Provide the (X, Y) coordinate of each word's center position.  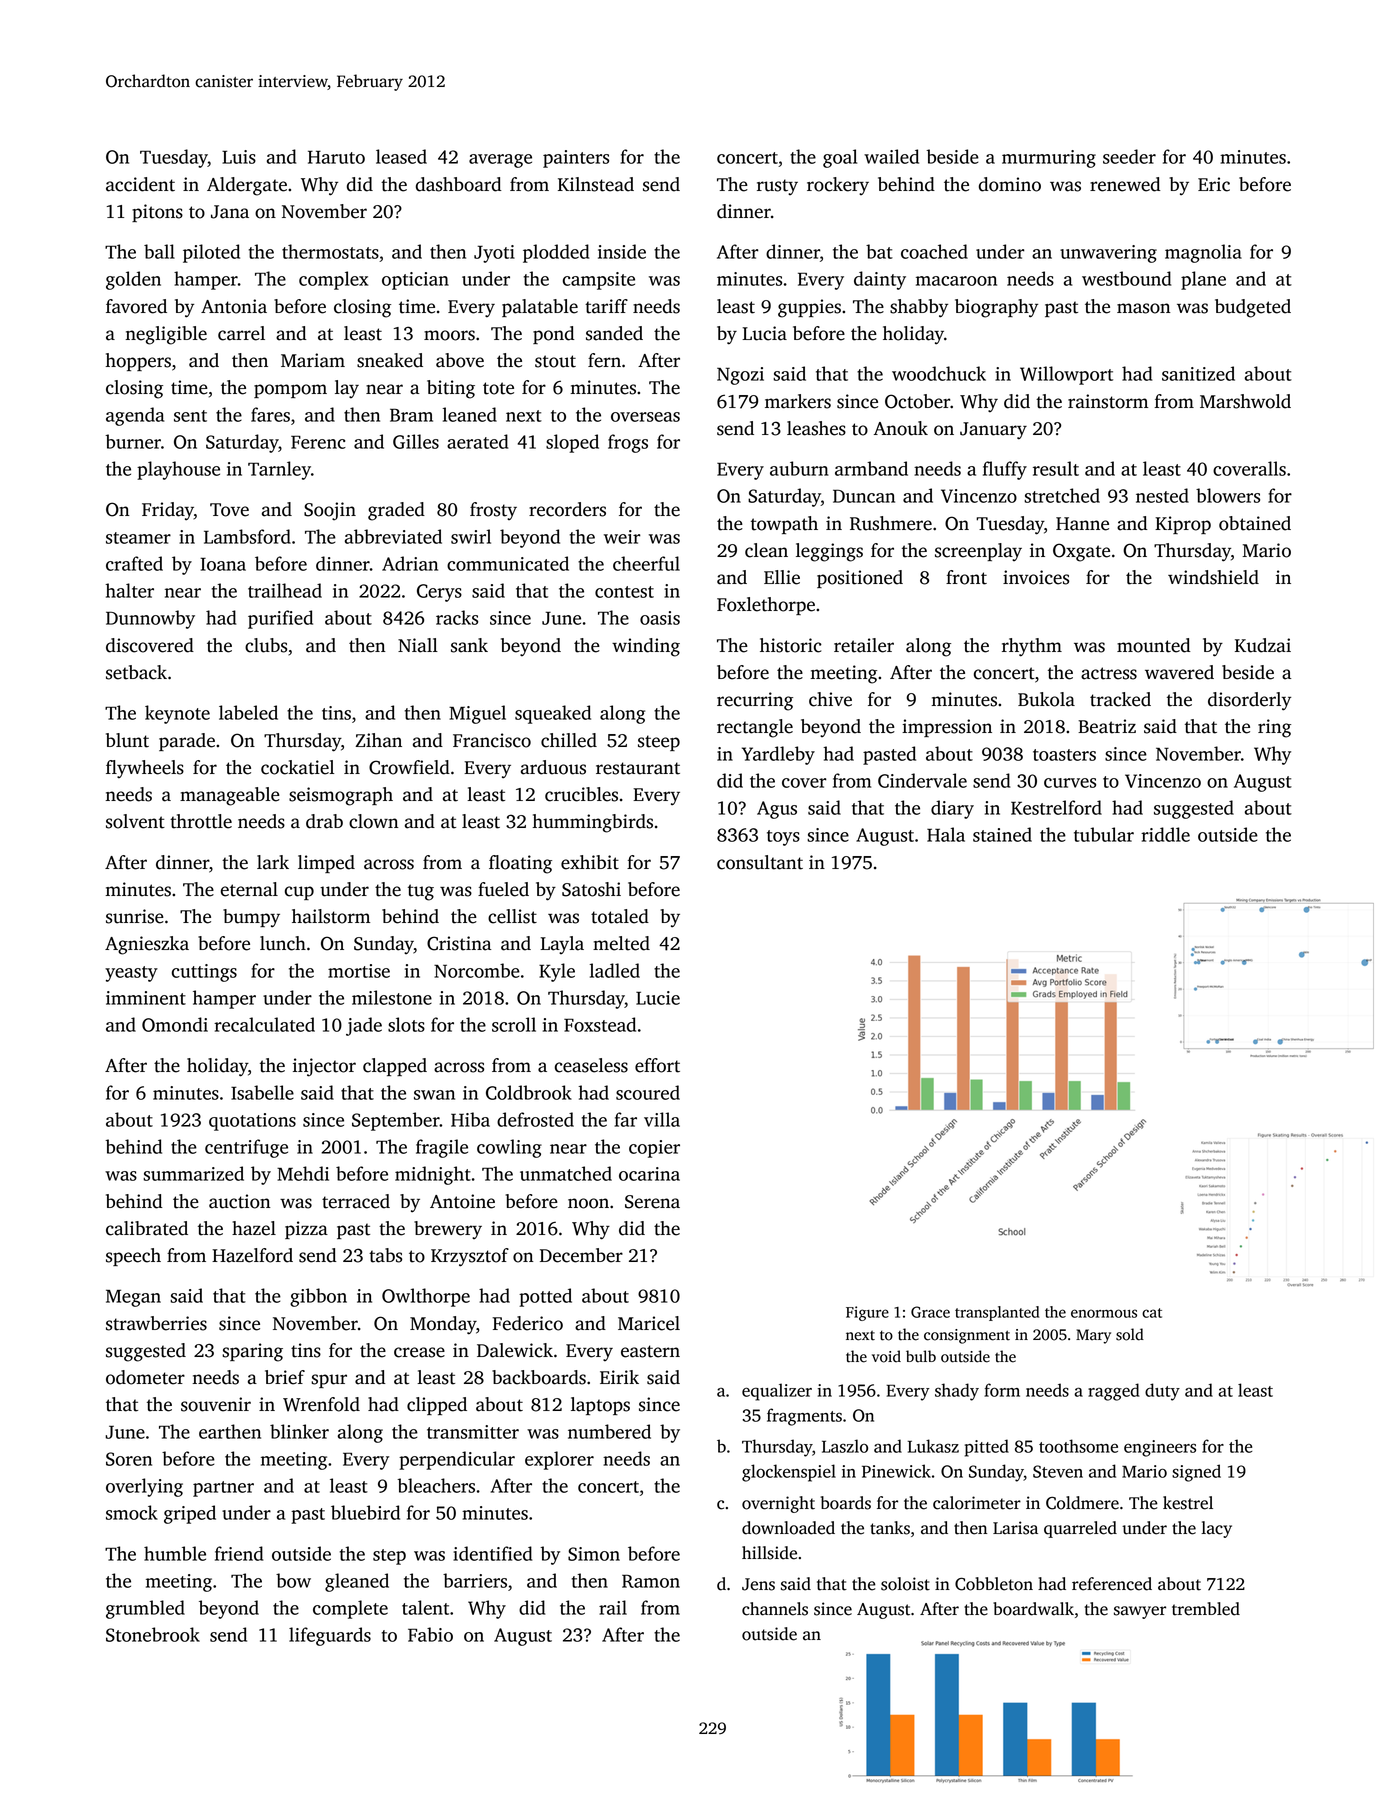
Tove (229, 510)
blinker (299, 1431)
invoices (1036, 577)
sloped (572, 443)
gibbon (318, 1297)
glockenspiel (789, 1473)
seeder (1129, 156)
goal (840, 158)
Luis (239, 157)
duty (1162, 1392)
